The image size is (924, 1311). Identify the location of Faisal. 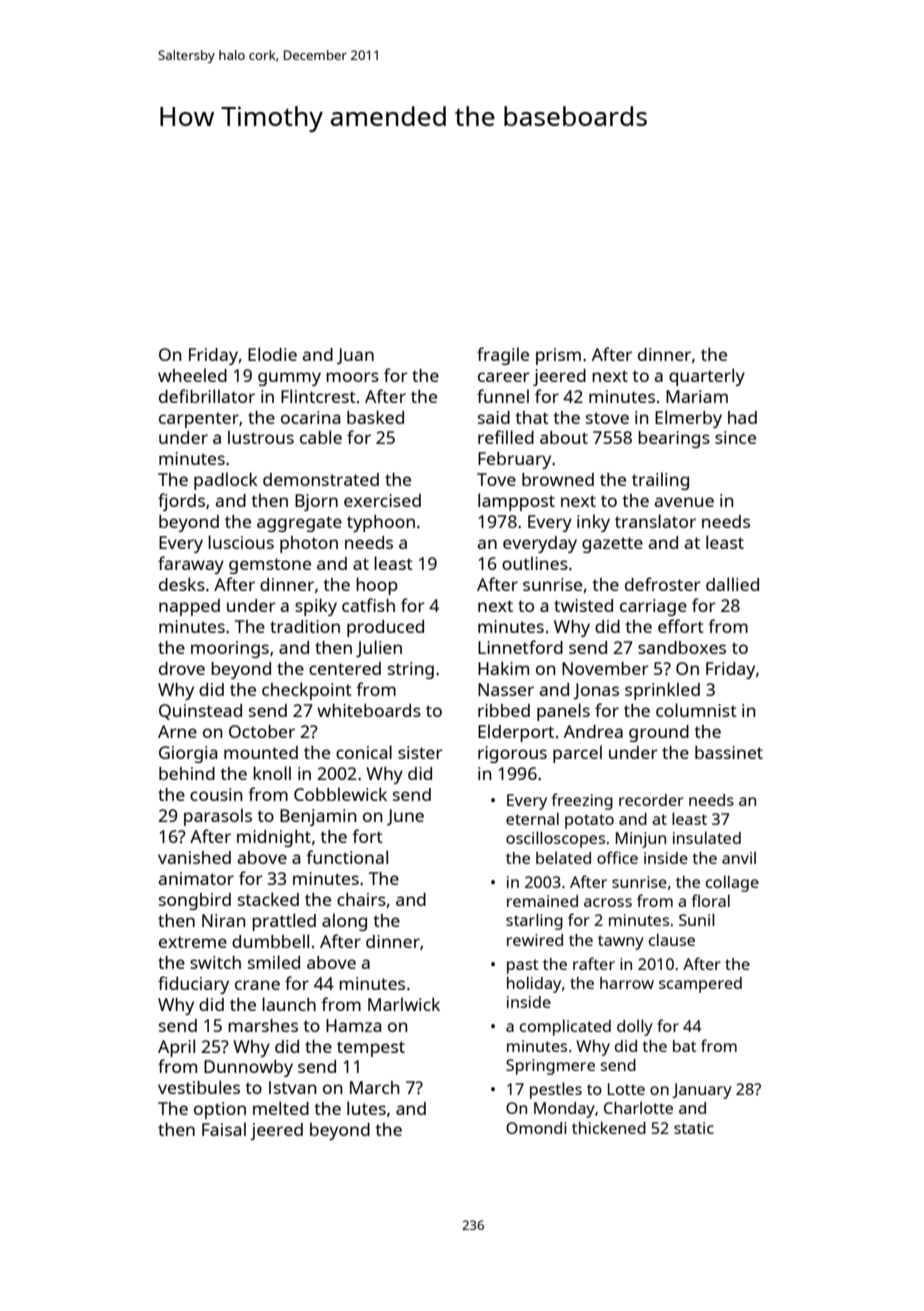
(224, 1129).
